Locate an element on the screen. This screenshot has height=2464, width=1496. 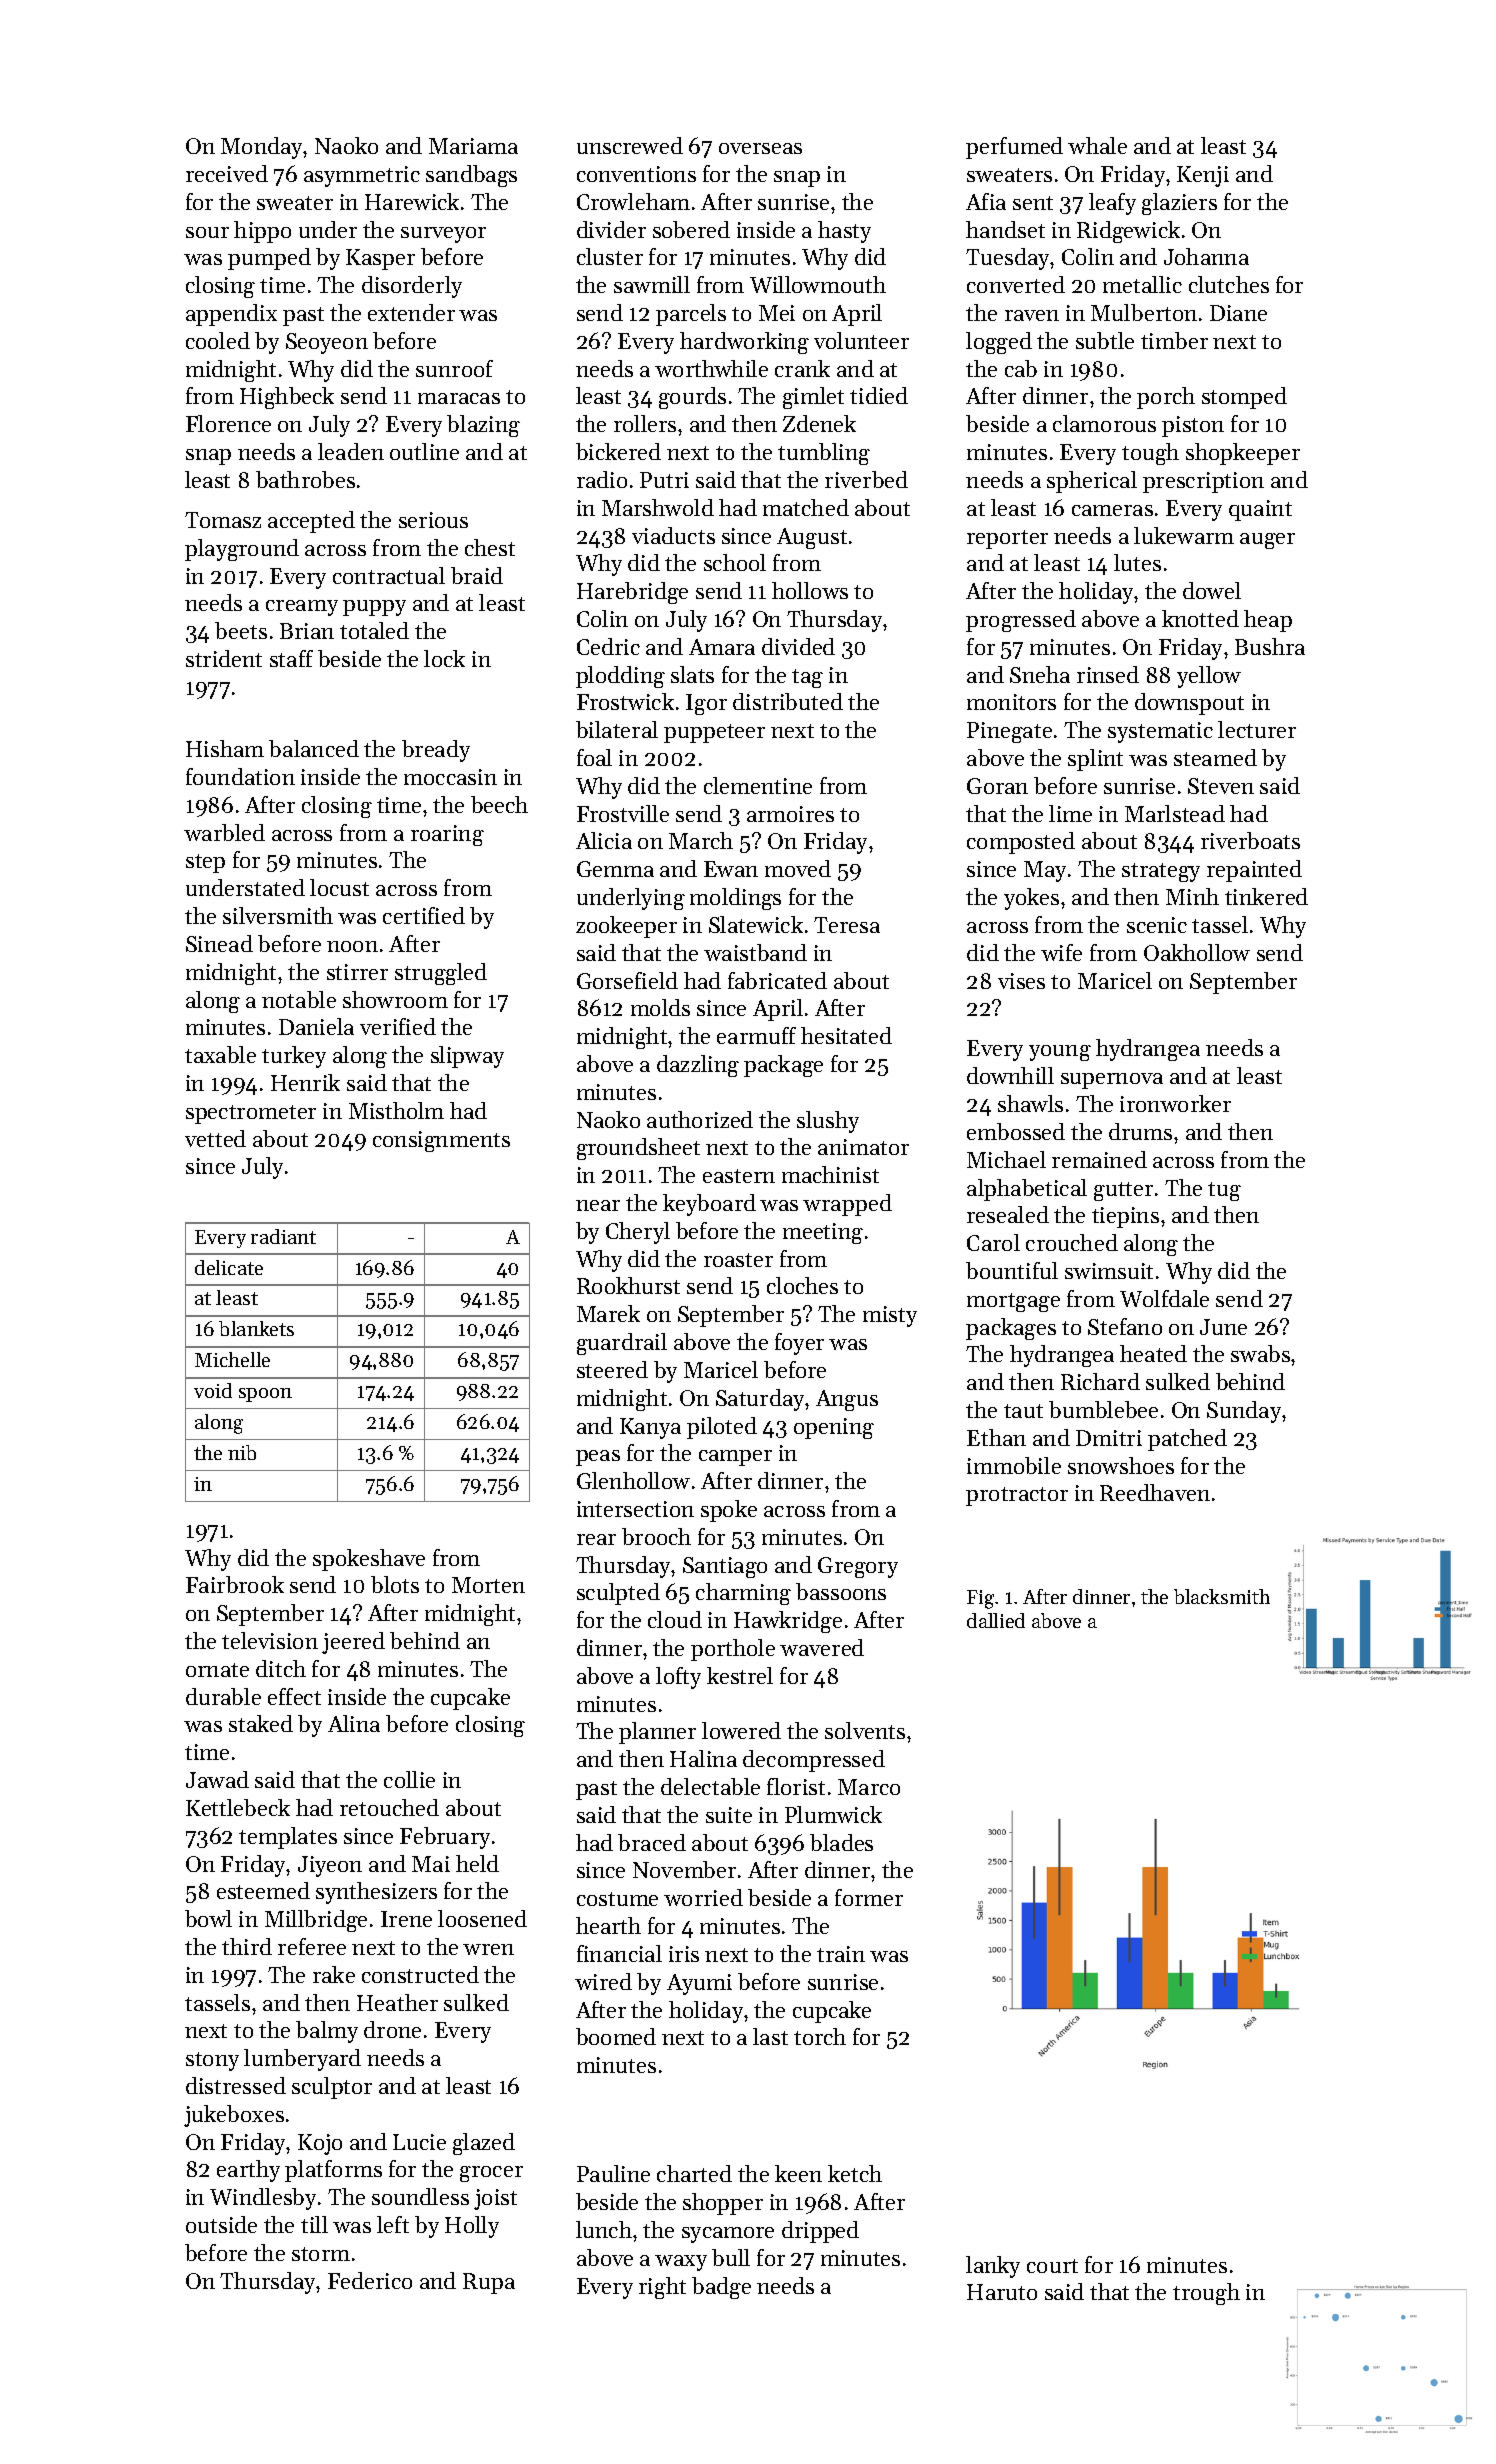
torch is located at coordinates (820, 2036).
